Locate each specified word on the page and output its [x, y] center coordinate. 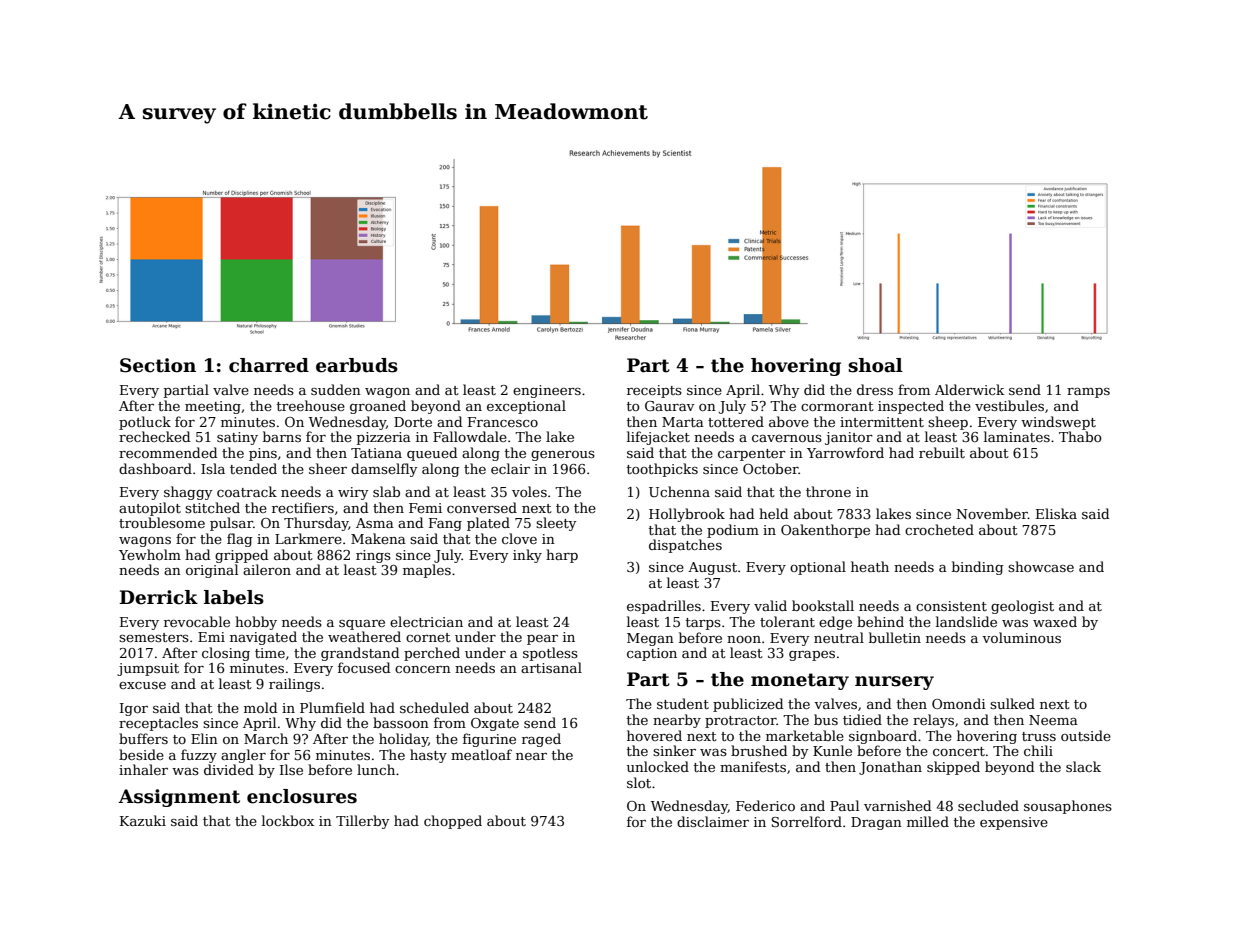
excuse [142, 685]
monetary [800, 681]
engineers [547, 391]
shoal [875, 365]
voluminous [1021, 637]
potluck [145, 423]
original [212, 571]
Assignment [179, 798]
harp [562, 556]
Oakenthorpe [825, 531]
